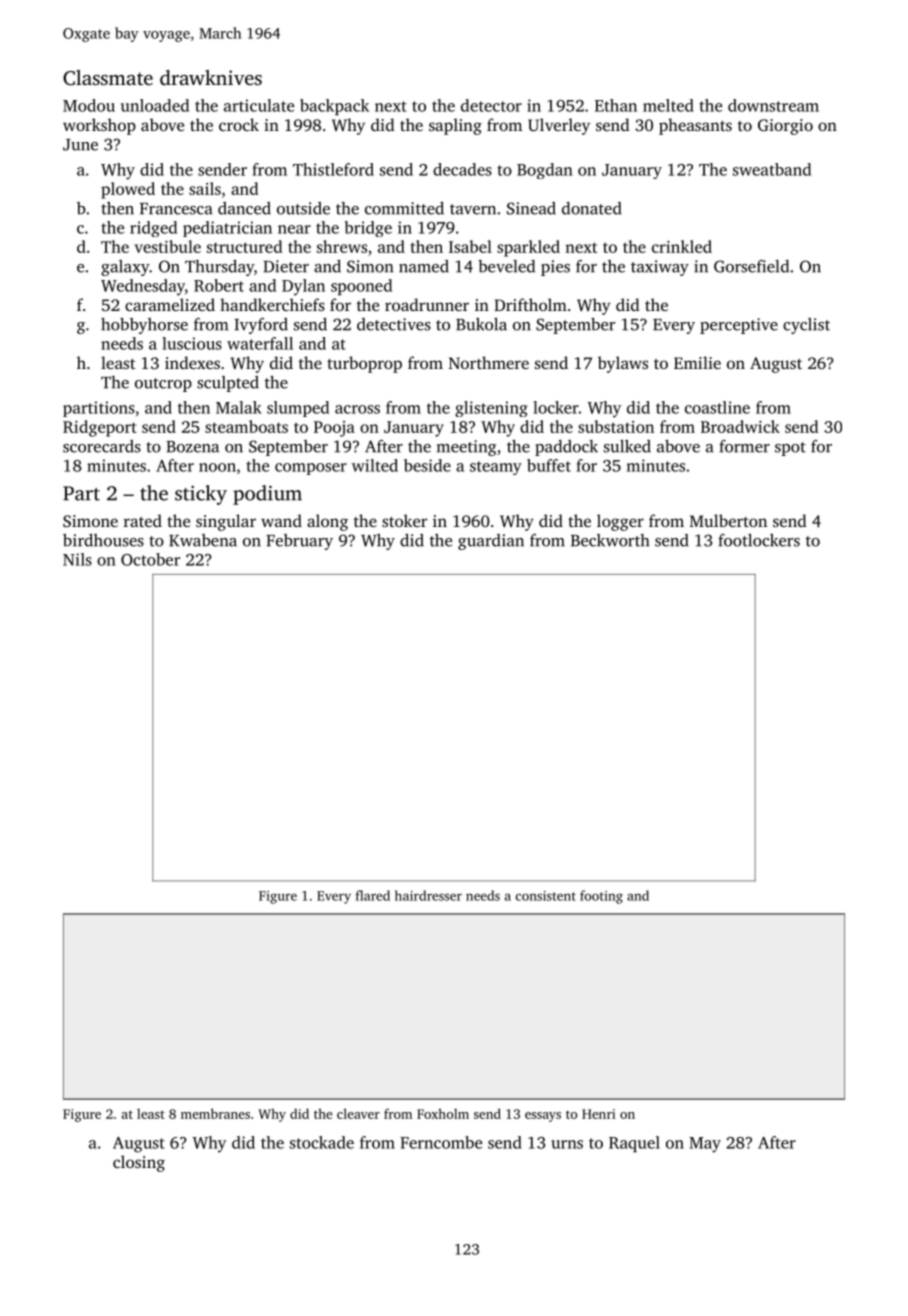 This page has width=908, height=1316. What do you see at coordinates (682, 246) in the page?
I see `crinkled` at bounding box center [682, 246].
